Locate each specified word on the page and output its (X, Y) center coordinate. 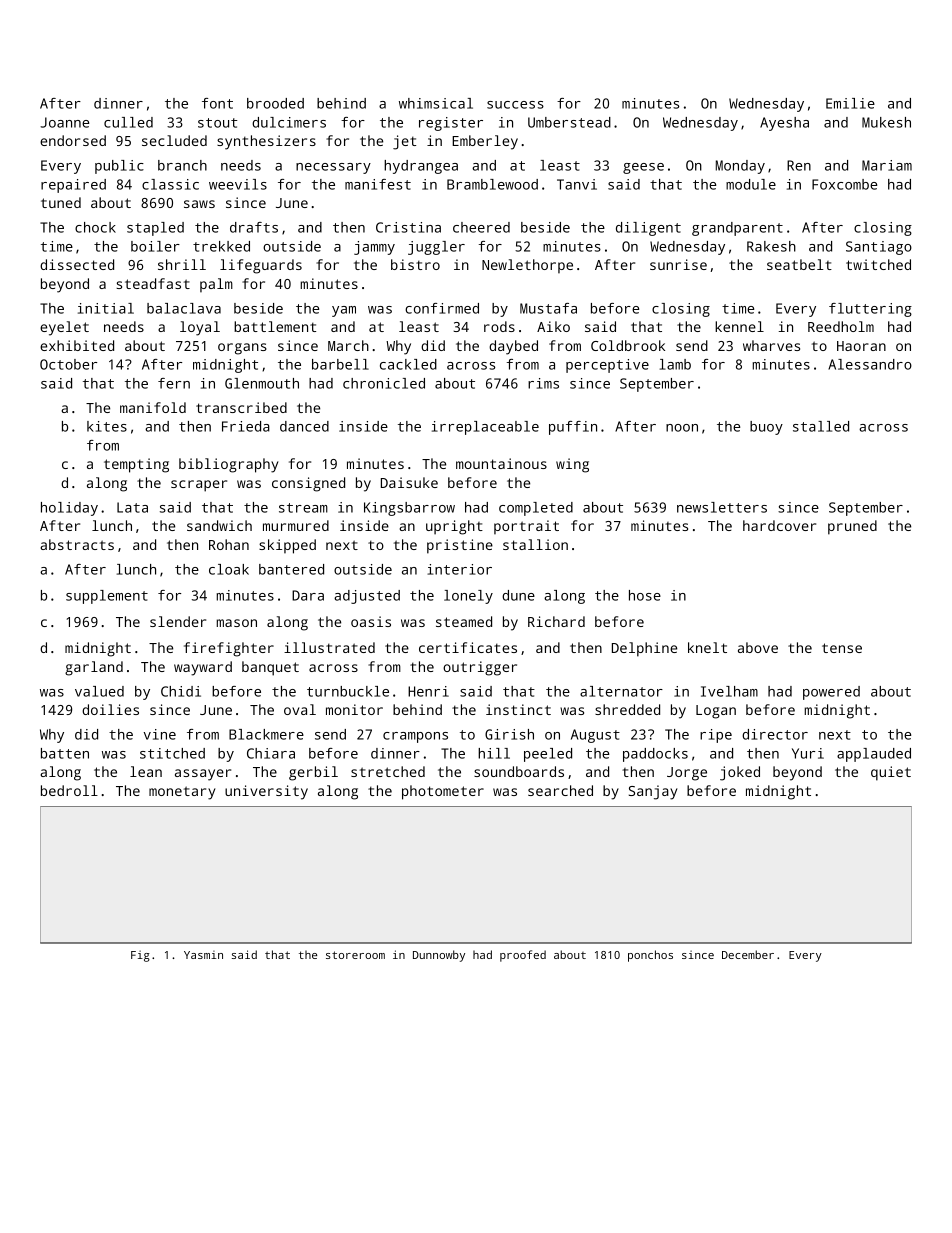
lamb (675, 364)
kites (107, 426)
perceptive (607, 366)
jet (404, 142)
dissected (77, 264)
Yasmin (203, 955)
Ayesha (784, 124)
